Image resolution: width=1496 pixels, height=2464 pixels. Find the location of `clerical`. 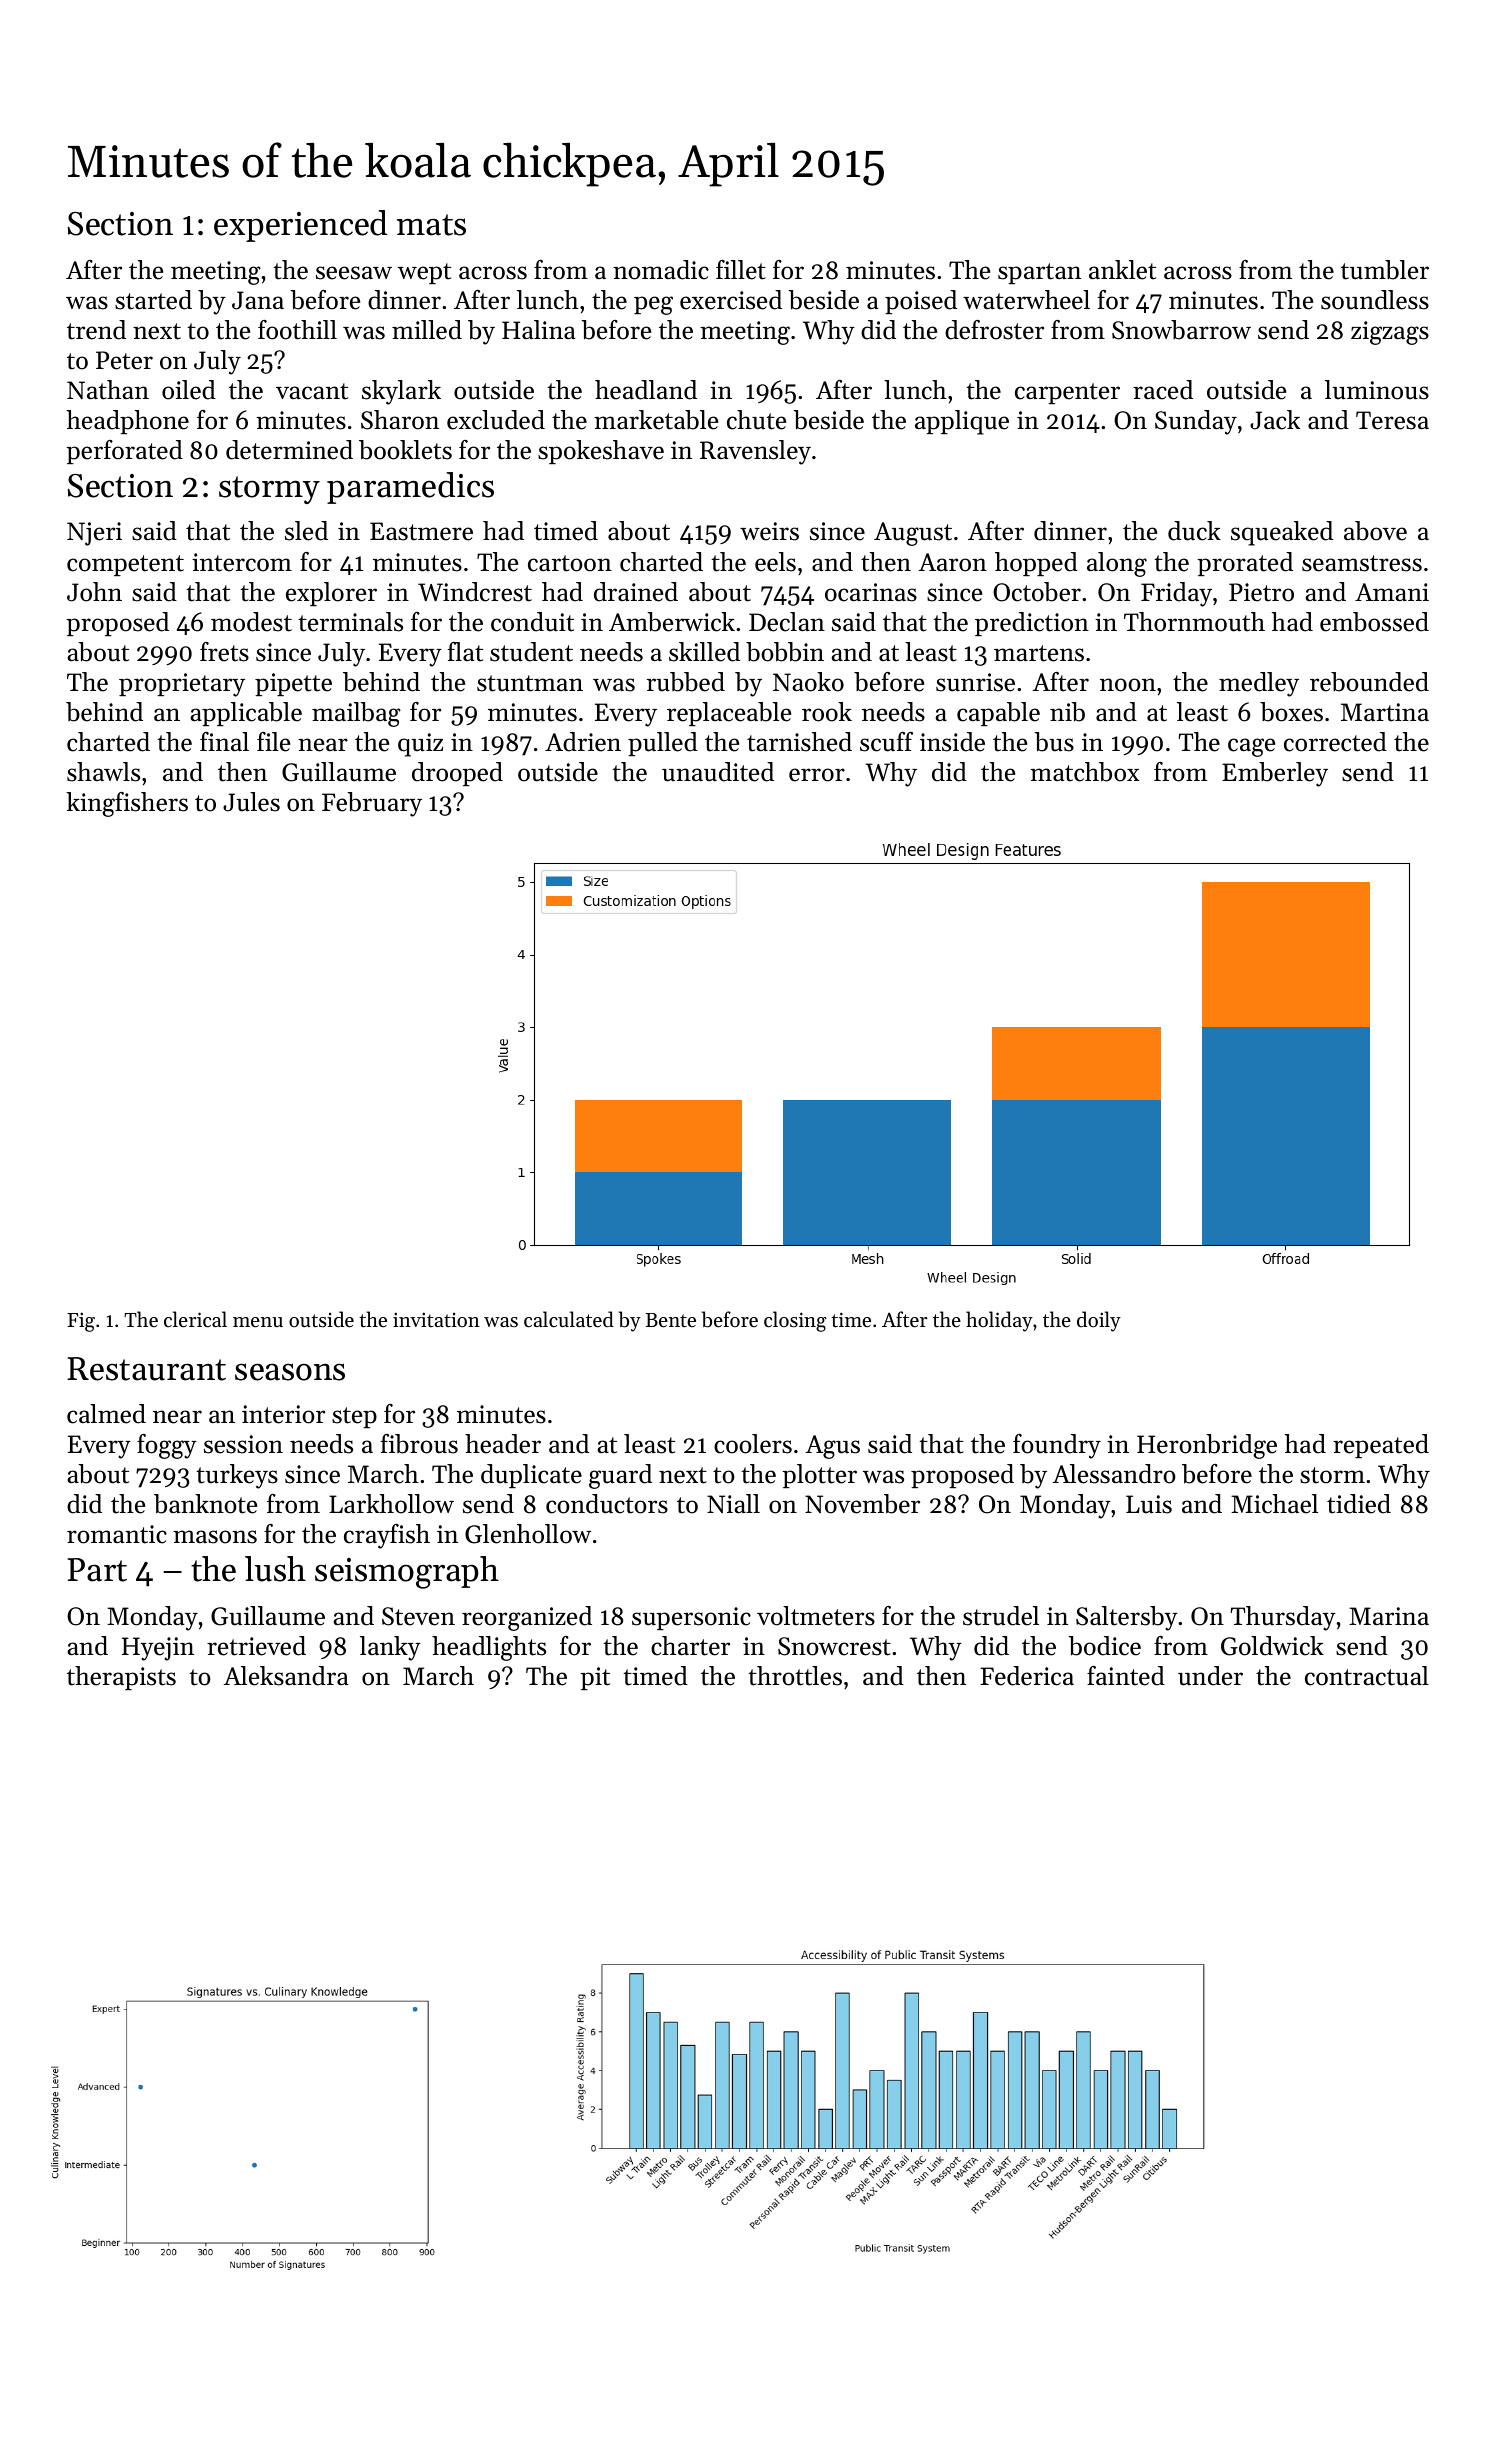

clerical is located at coordinates (195, 1319).
